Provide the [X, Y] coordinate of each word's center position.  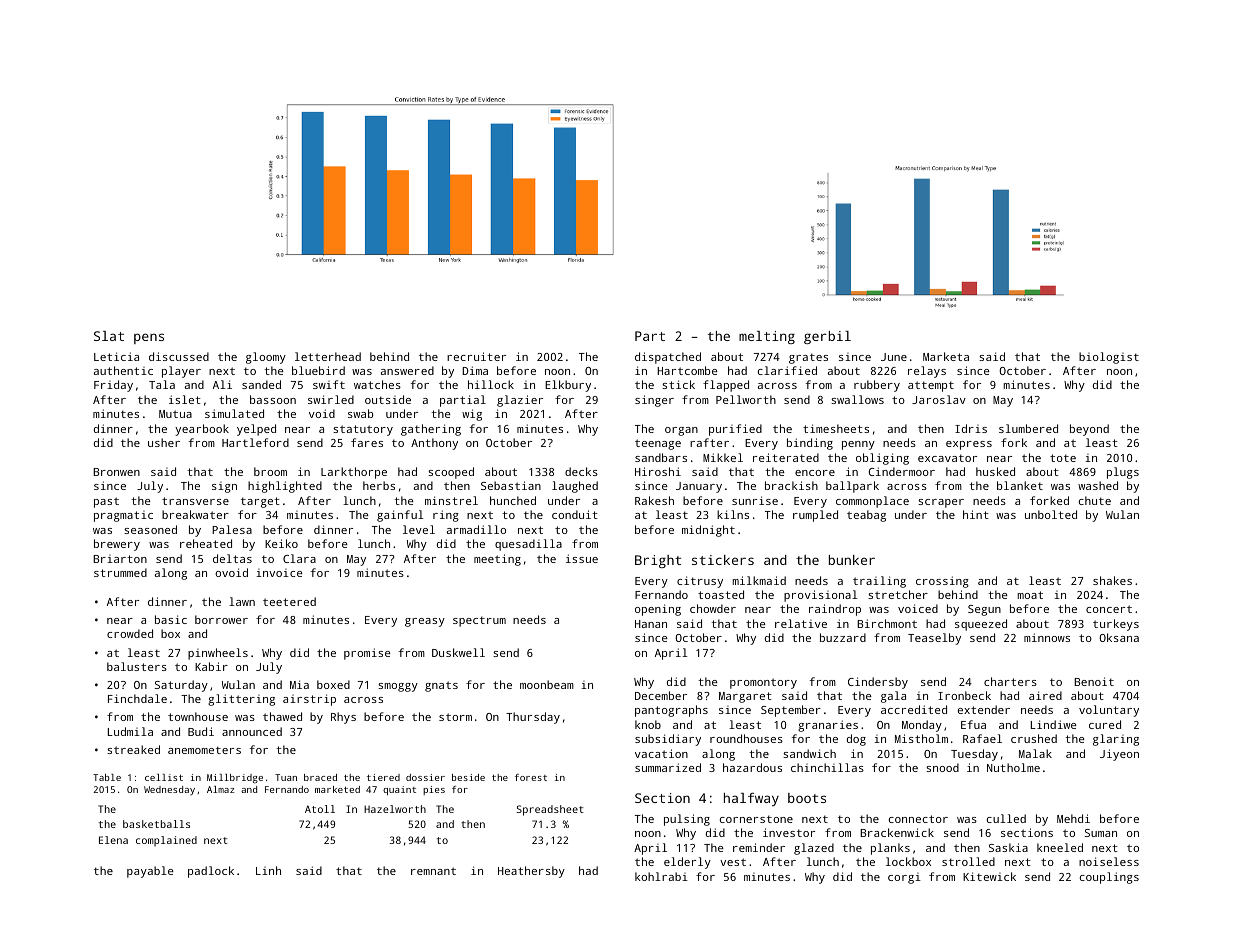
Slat [109, 336]
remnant [433, 871]
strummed [120, 572]
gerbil [827, 337]
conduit [575, 514]
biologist [1109, 358]
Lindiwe [1054, 724]
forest [531, 777]
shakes [1112, 580]
